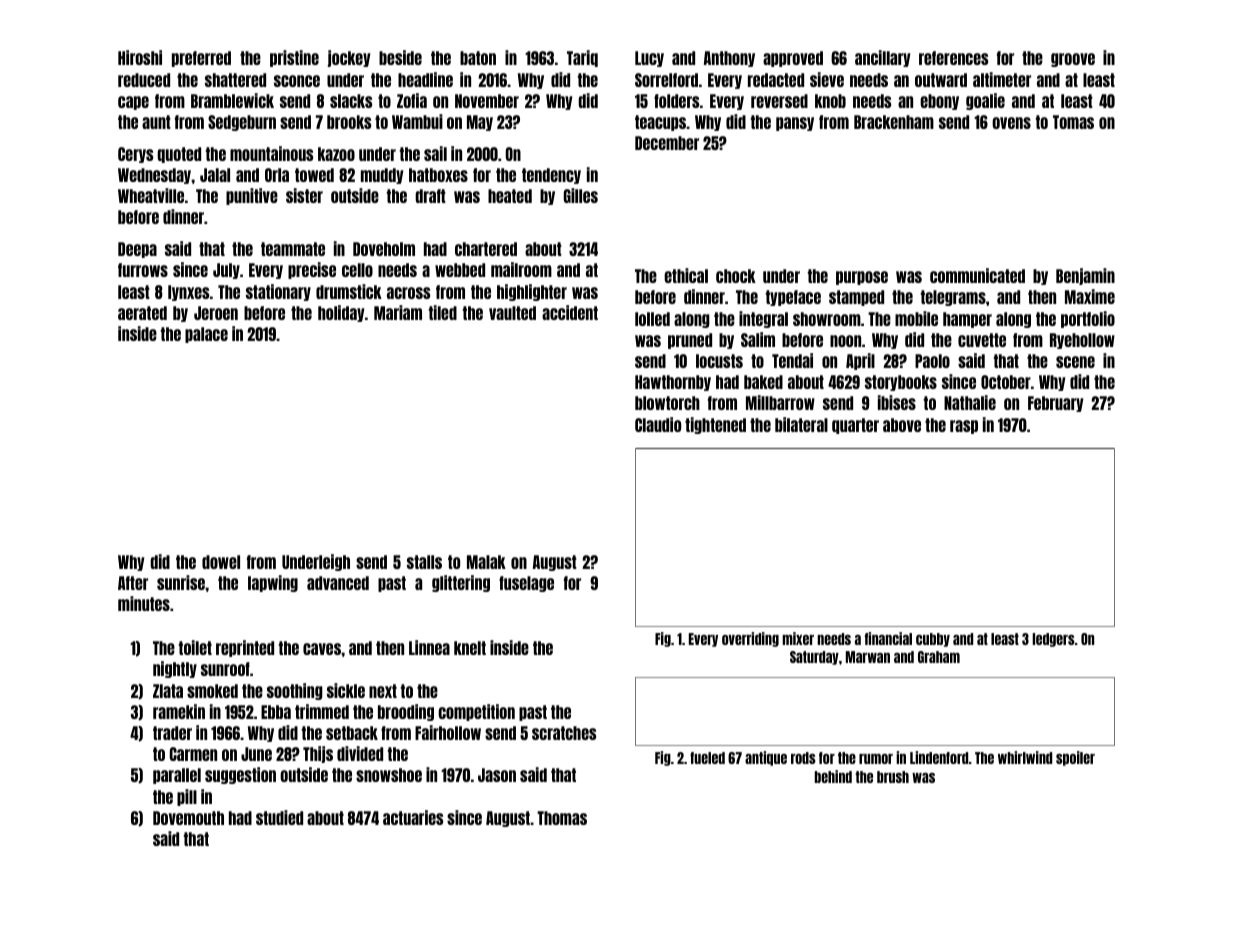  I want to click on Claudio, so click(658, 424).
